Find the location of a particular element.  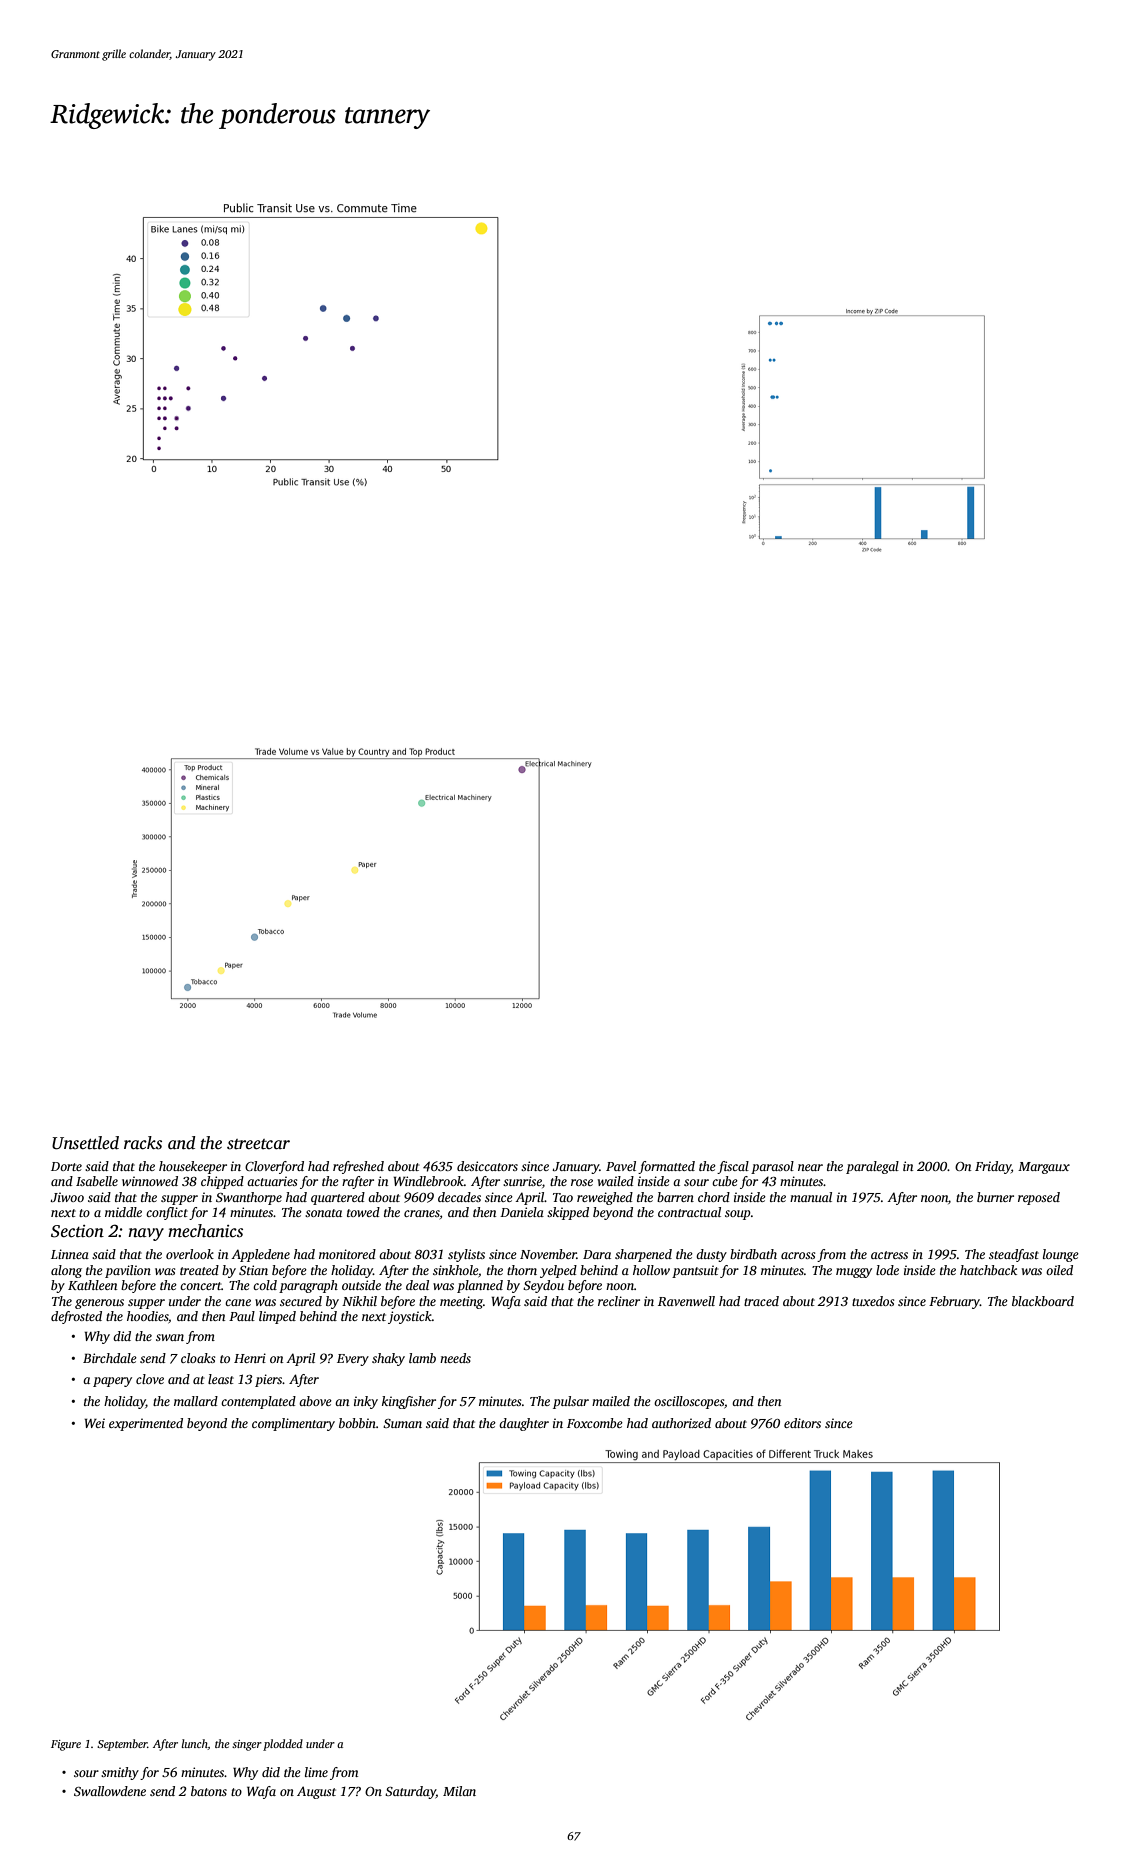

experimented is located at coordinates (146, 1424).
